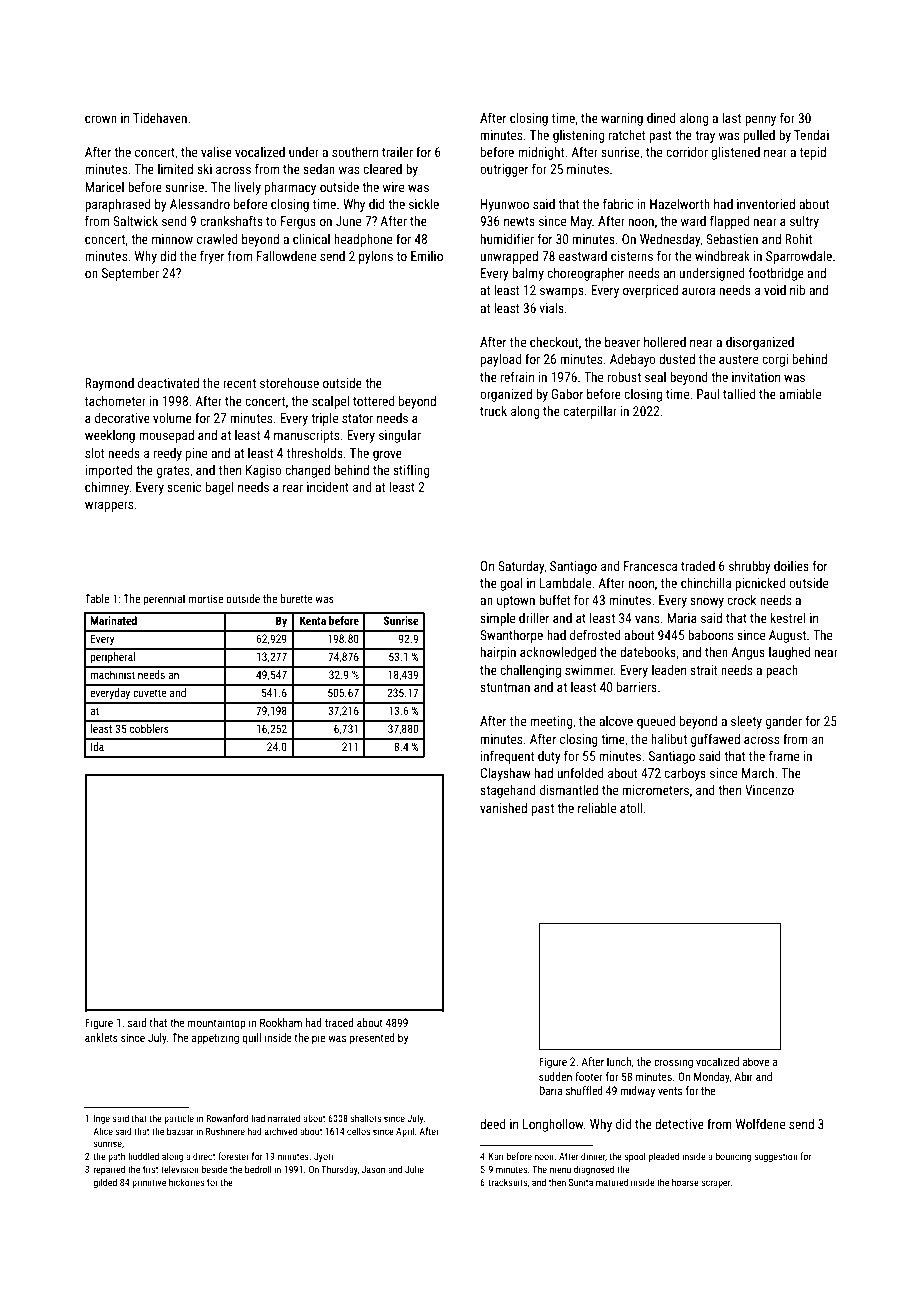  I want to click on Vincenzo, so click(769, 790).
